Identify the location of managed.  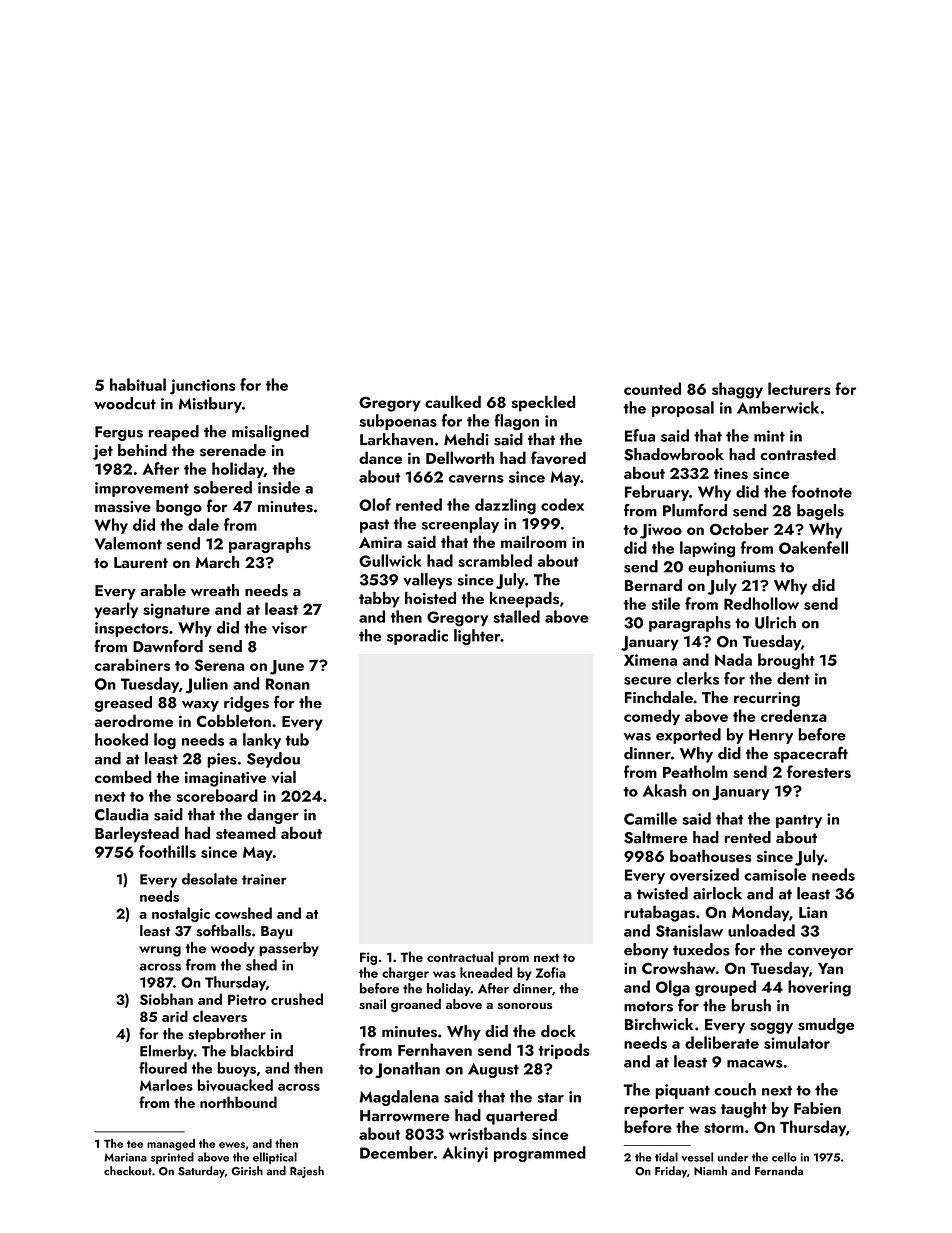
(171, 1145).
